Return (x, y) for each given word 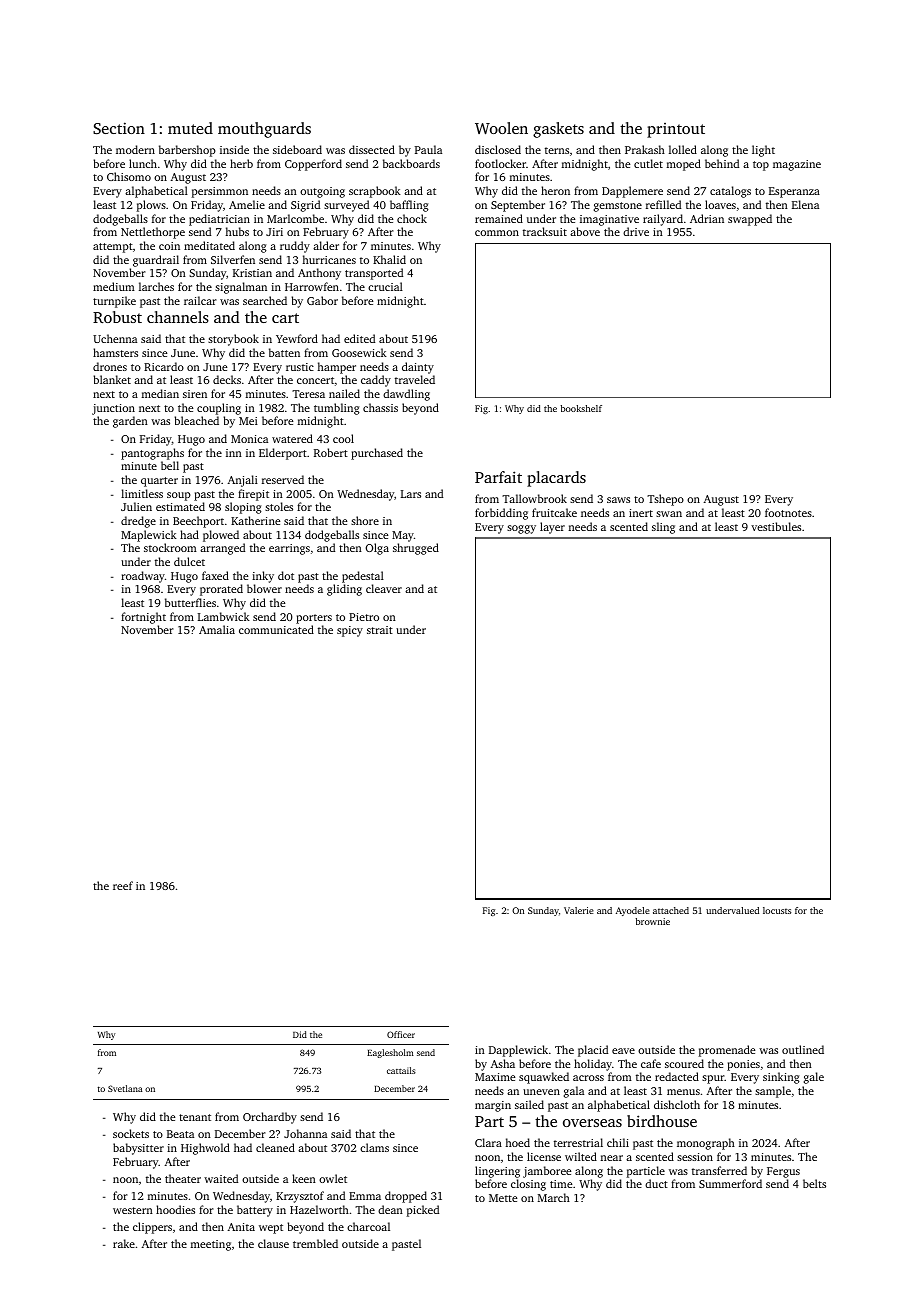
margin (493, 1106)
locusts (777, 910)
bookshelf (581, 408)
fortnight (143, 618)
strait (380, 630)
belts (814, 1183)
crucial (385, 286)
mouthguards (264, 130)
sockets (131, 1133)
